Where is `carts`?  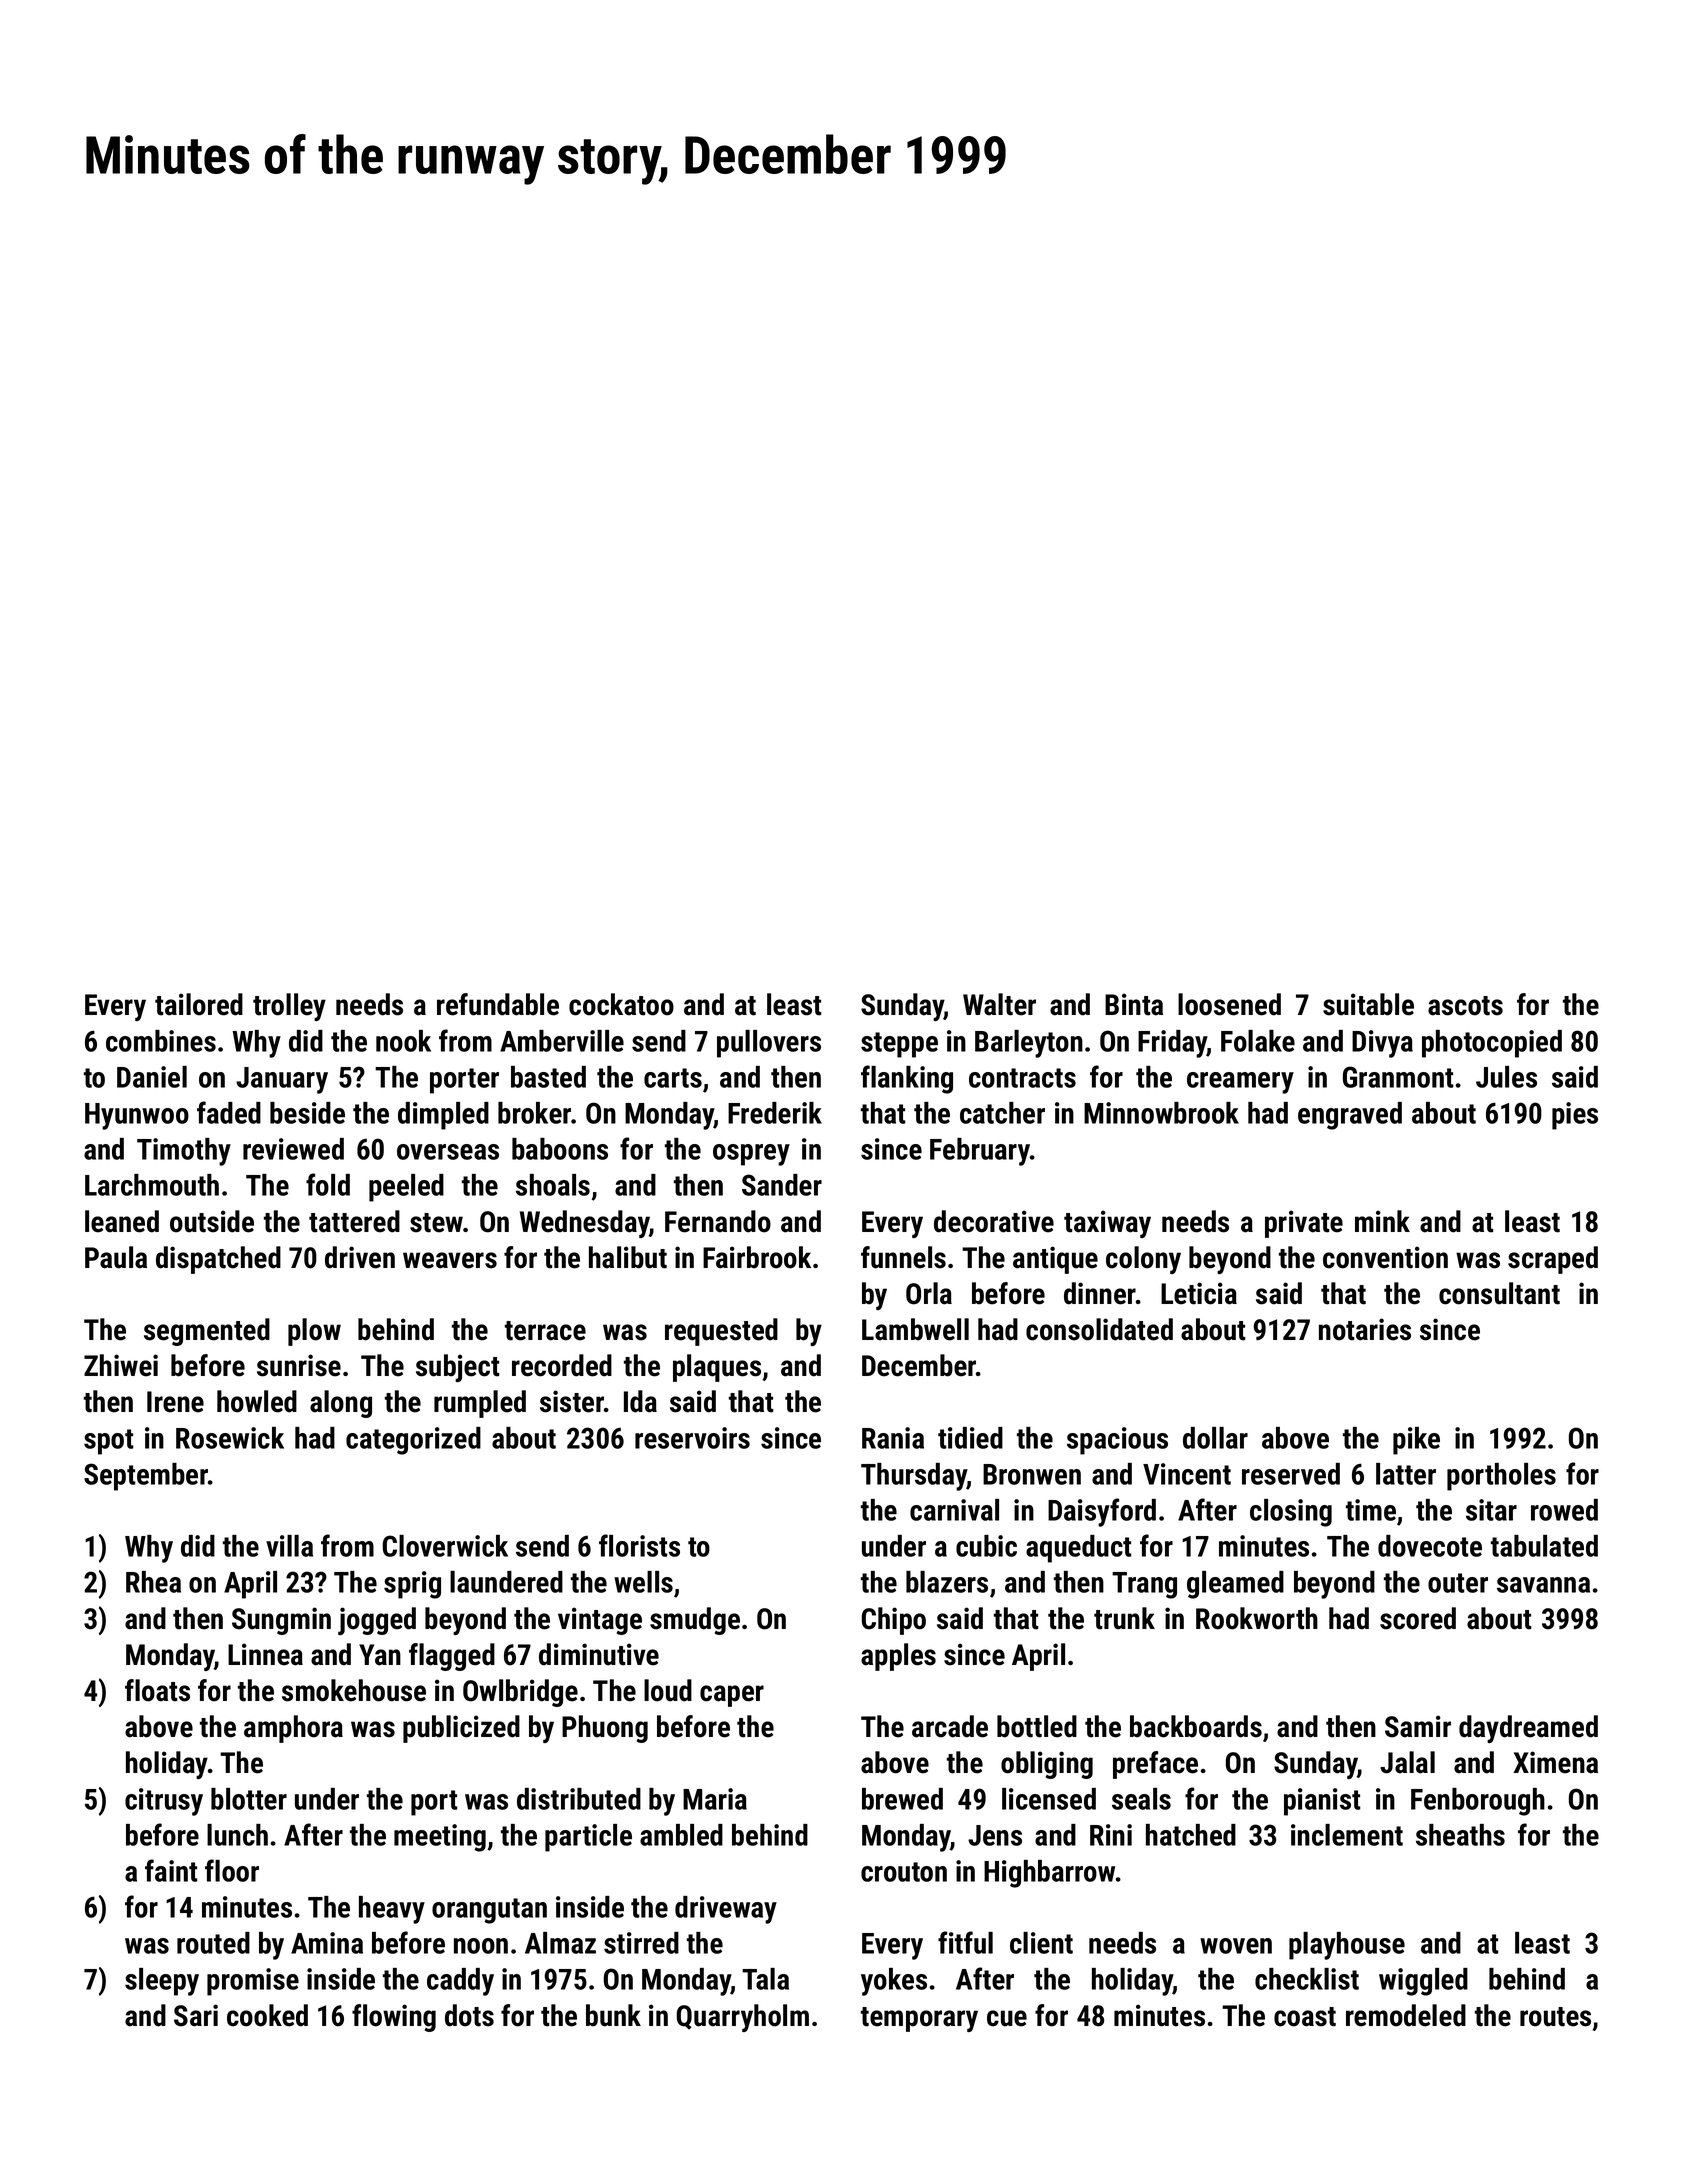
carts is located at coordinates (673, 1078).
